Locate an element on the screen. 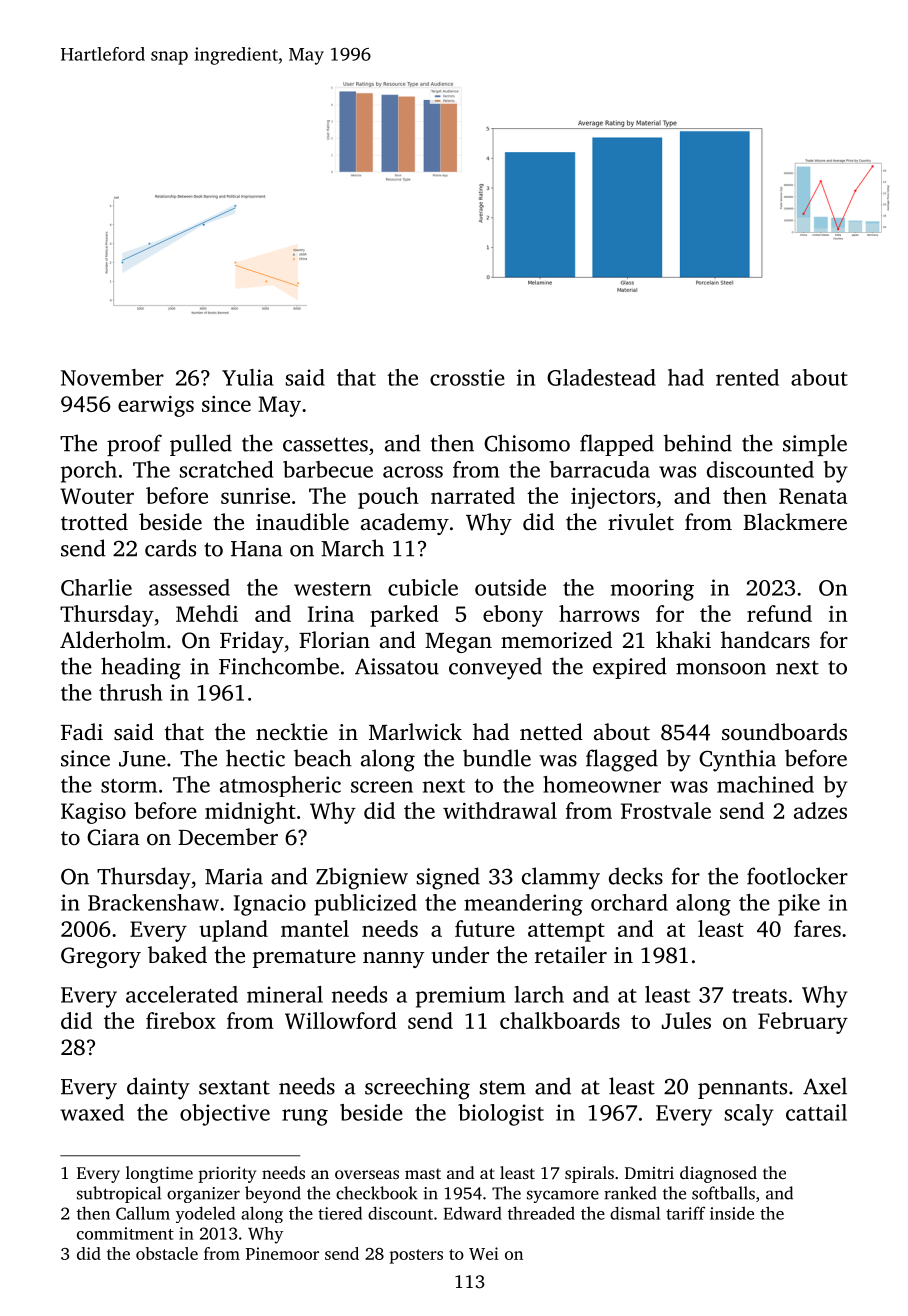 Image resolution: width=908 pixels, height=1316 pixels. dismal is located at coordinates (635, 1213).
